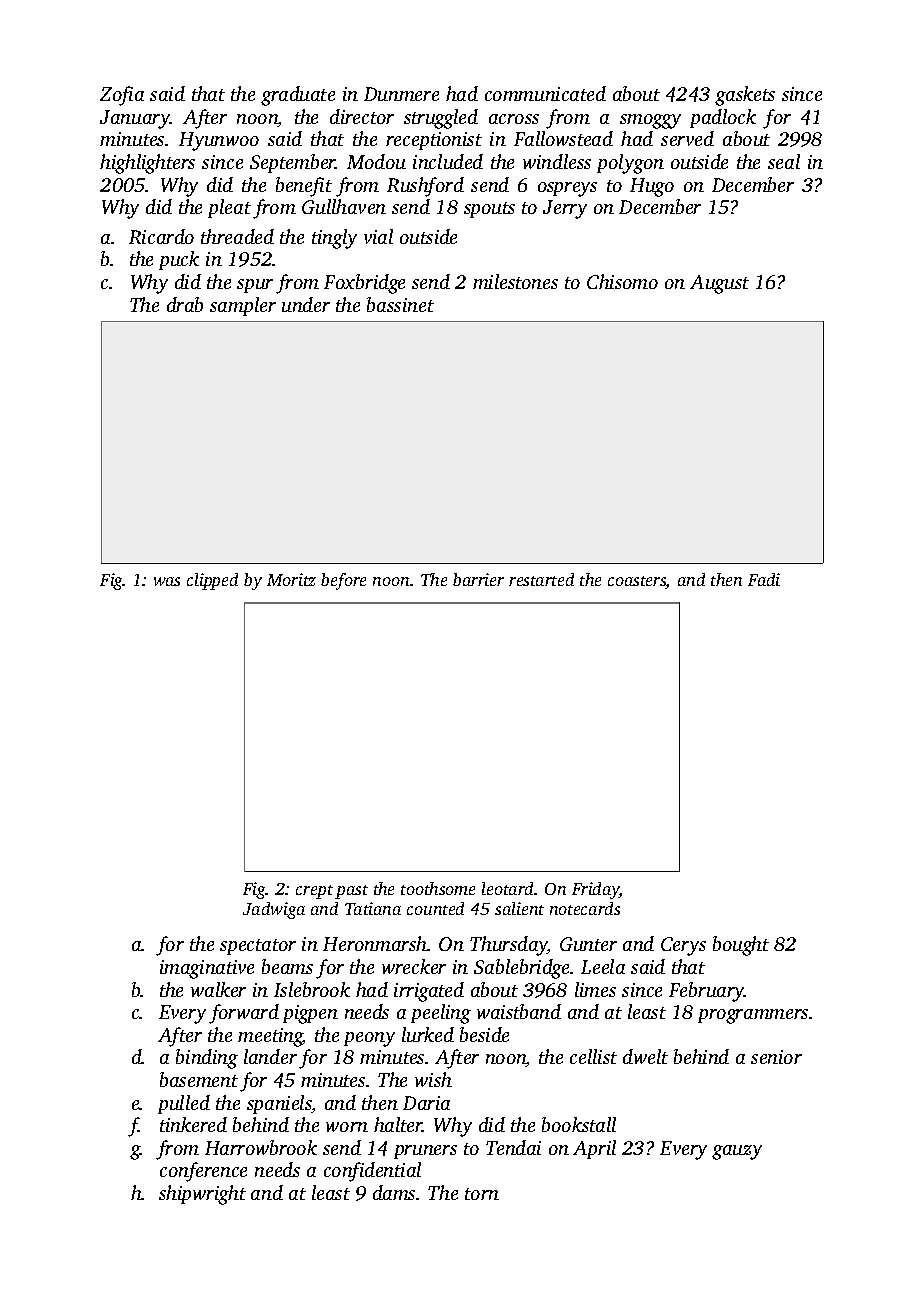 Image resolution: width=924 pixels, height=1308 pixels. What do you see at coordinates (764, 579) in the screenshot?
I see `Fadi` at bounding box center [764, 579].
